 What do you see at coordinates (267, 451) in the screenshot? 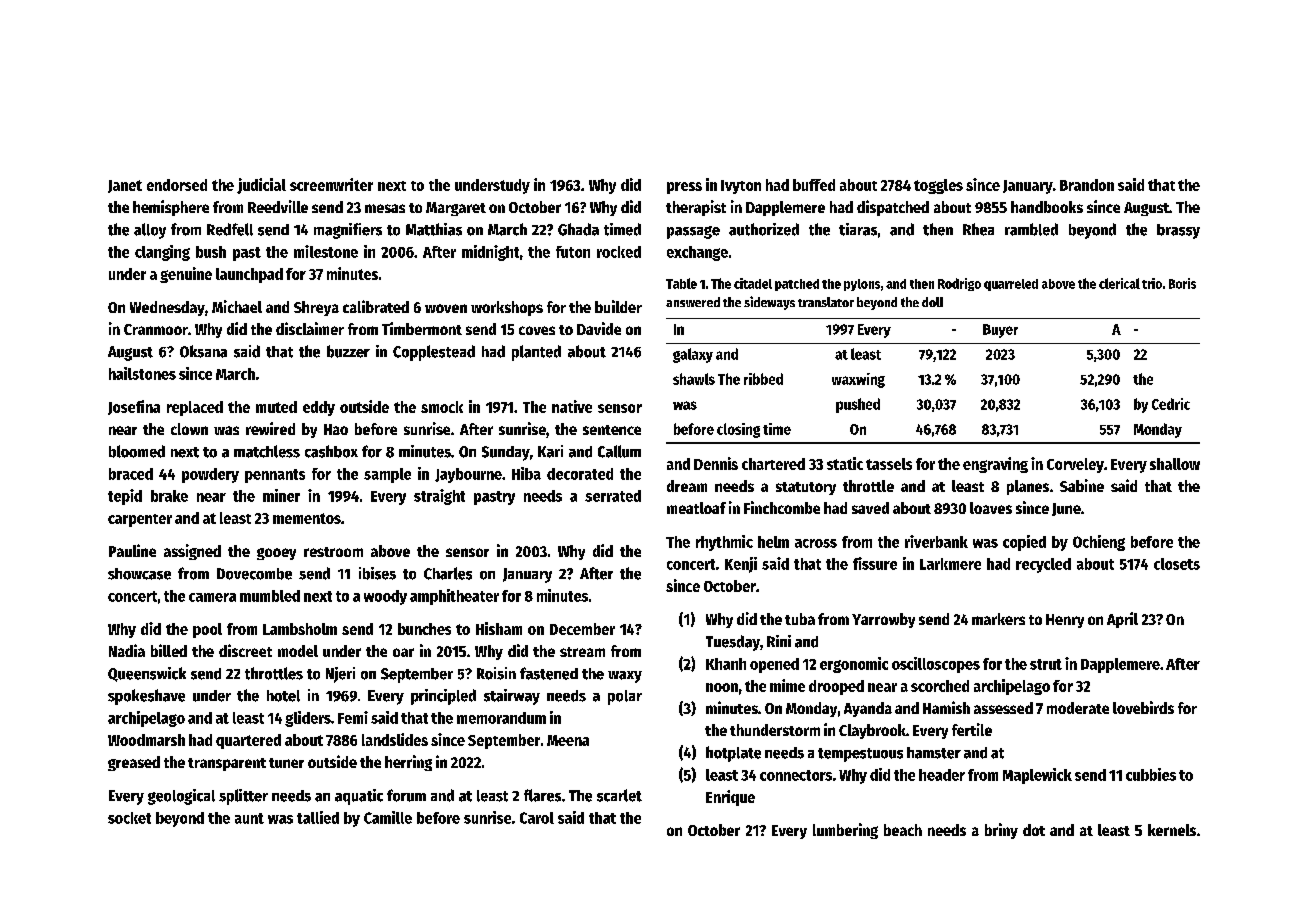
I see `matchless` at bounding box center [267, 451].
